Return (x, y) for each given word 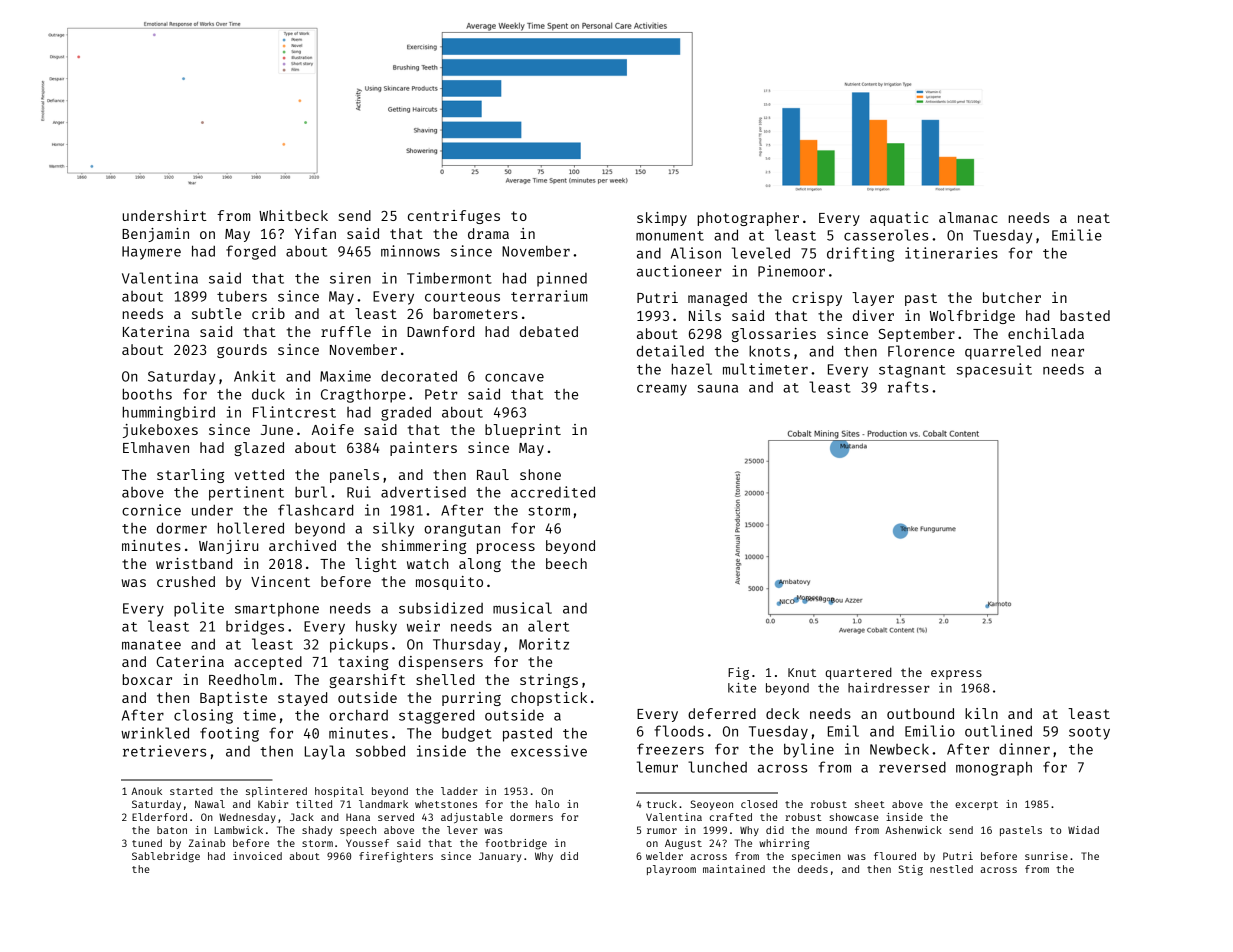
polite (199, 609)
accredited (553, 492)
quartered (858, 673)
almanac (968, 217)
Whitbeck (293, 215)
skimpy (662, 219)
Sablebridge (166, 857)
